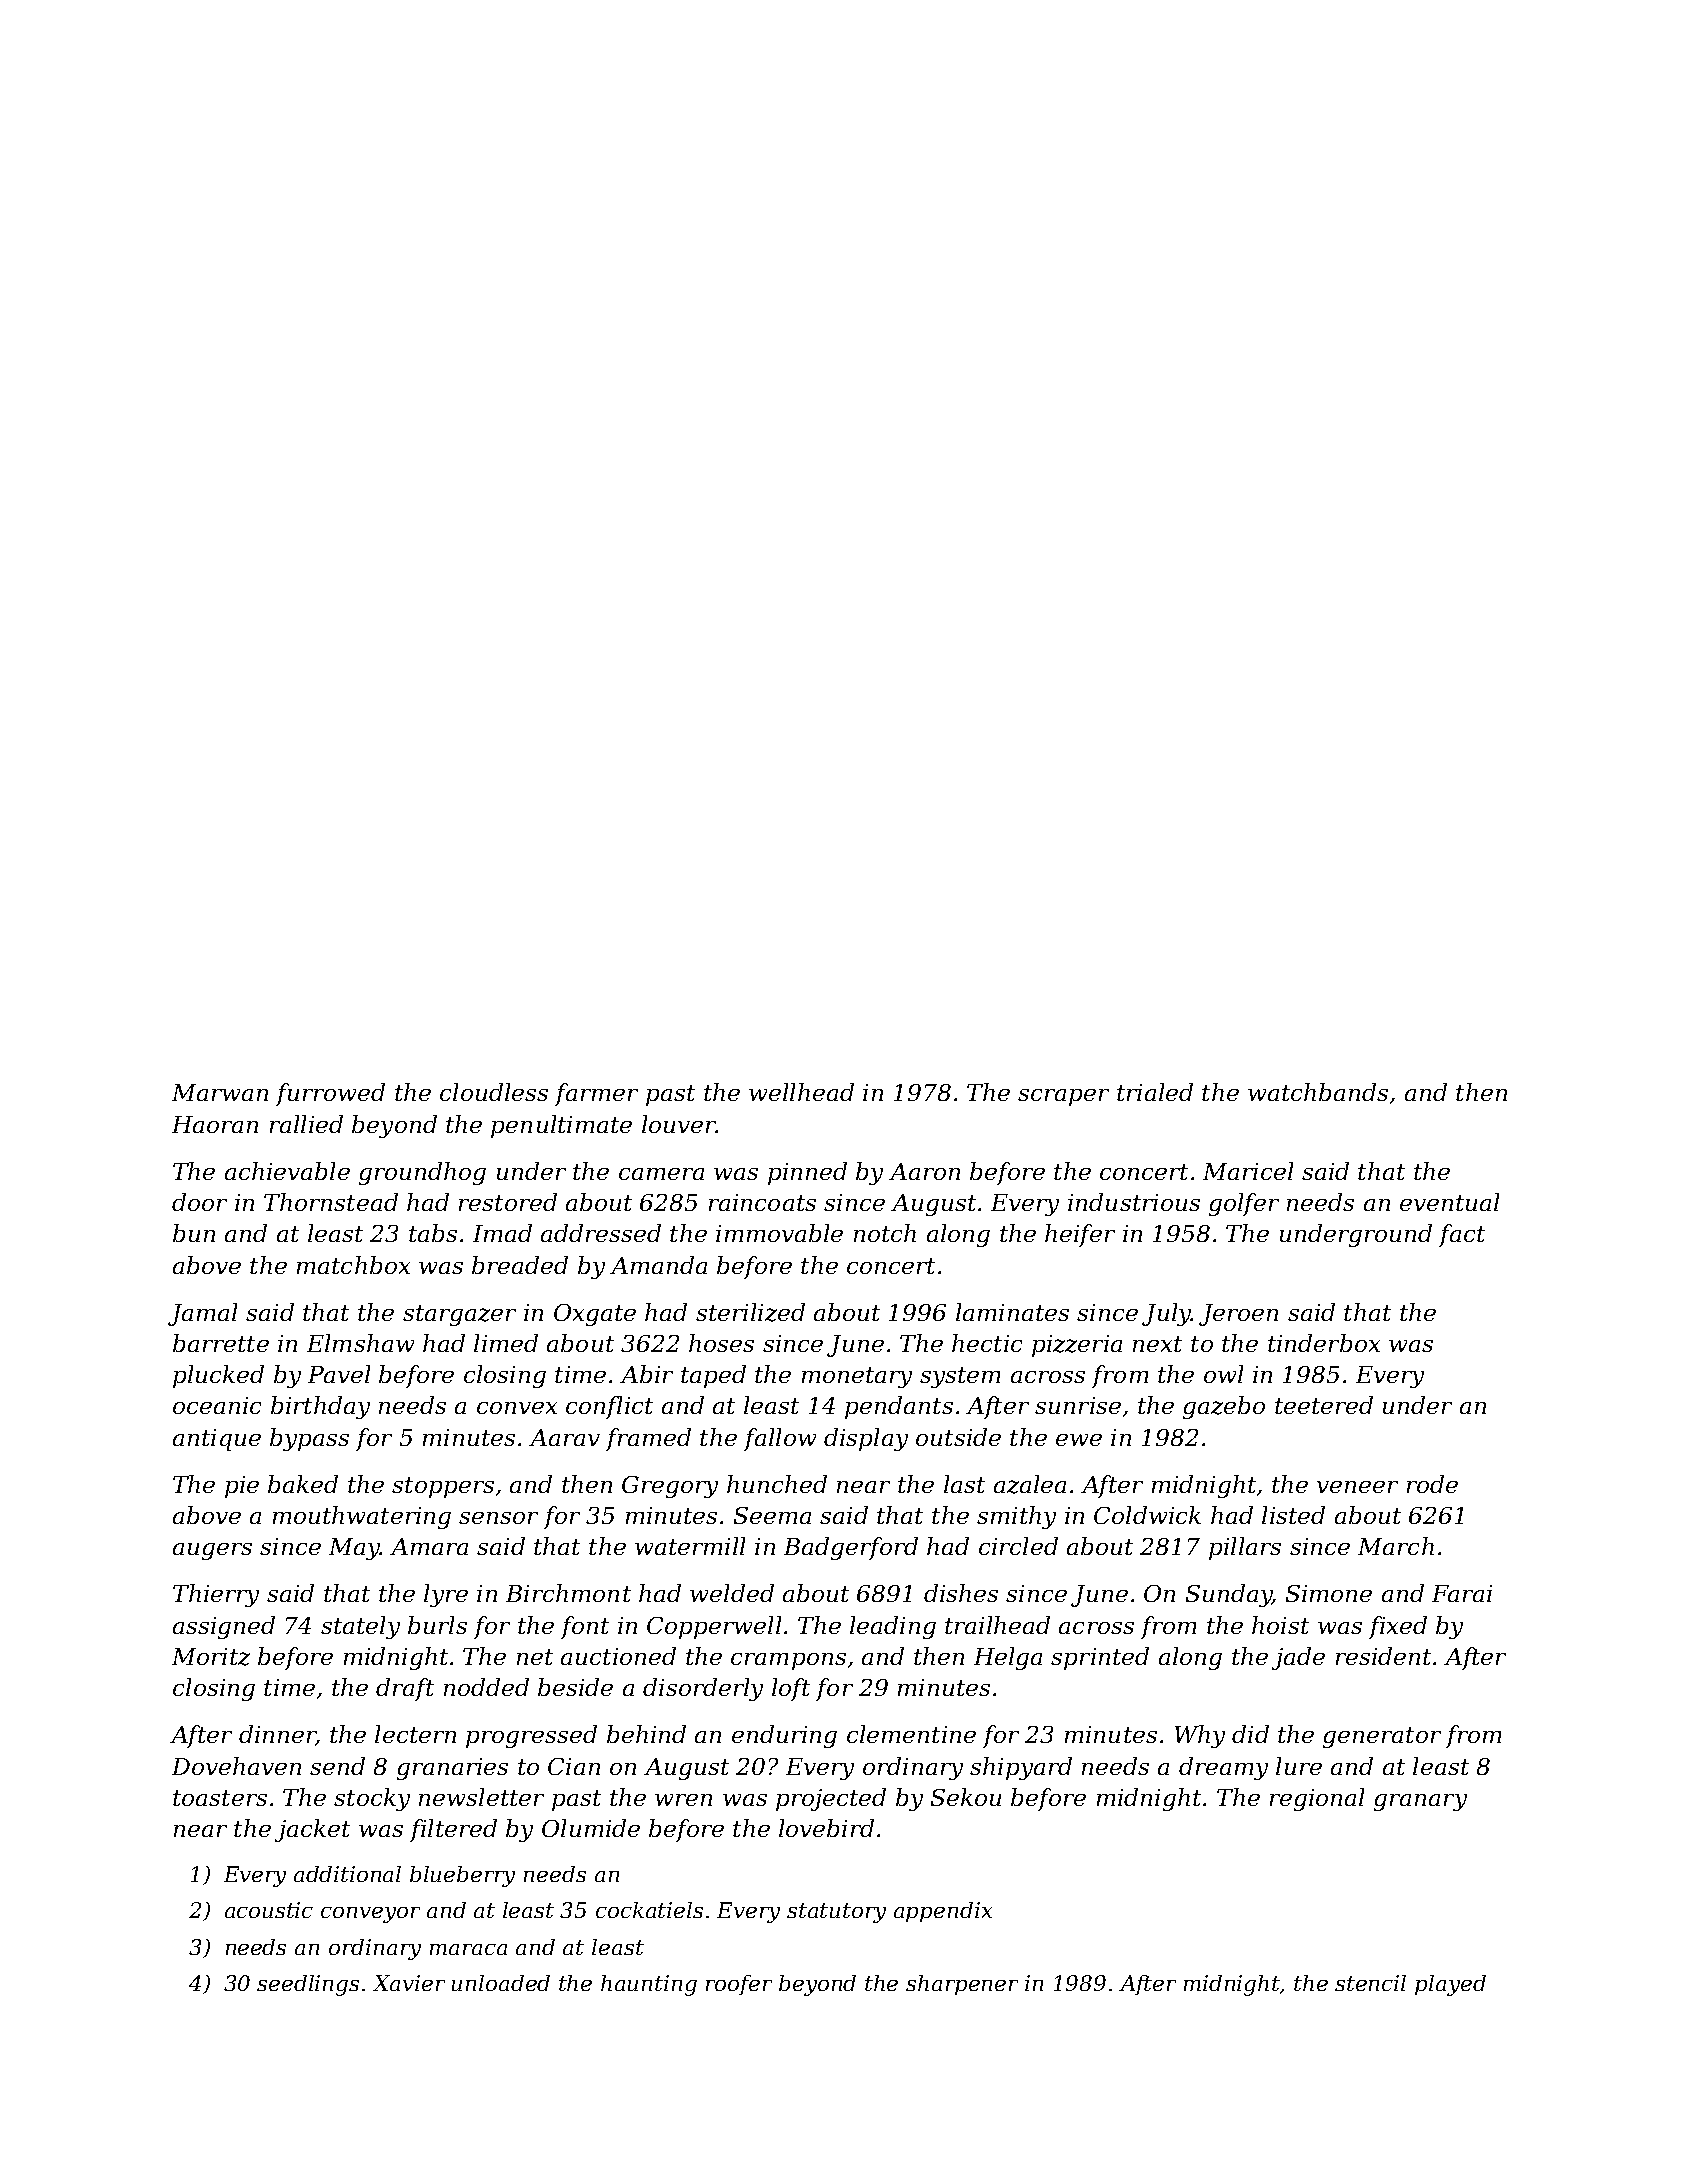 This screenshot has height=2178, width=1683. Describe the element at coordinates (801, 1092) in the screenshot. I see `wellhead` at that location.
